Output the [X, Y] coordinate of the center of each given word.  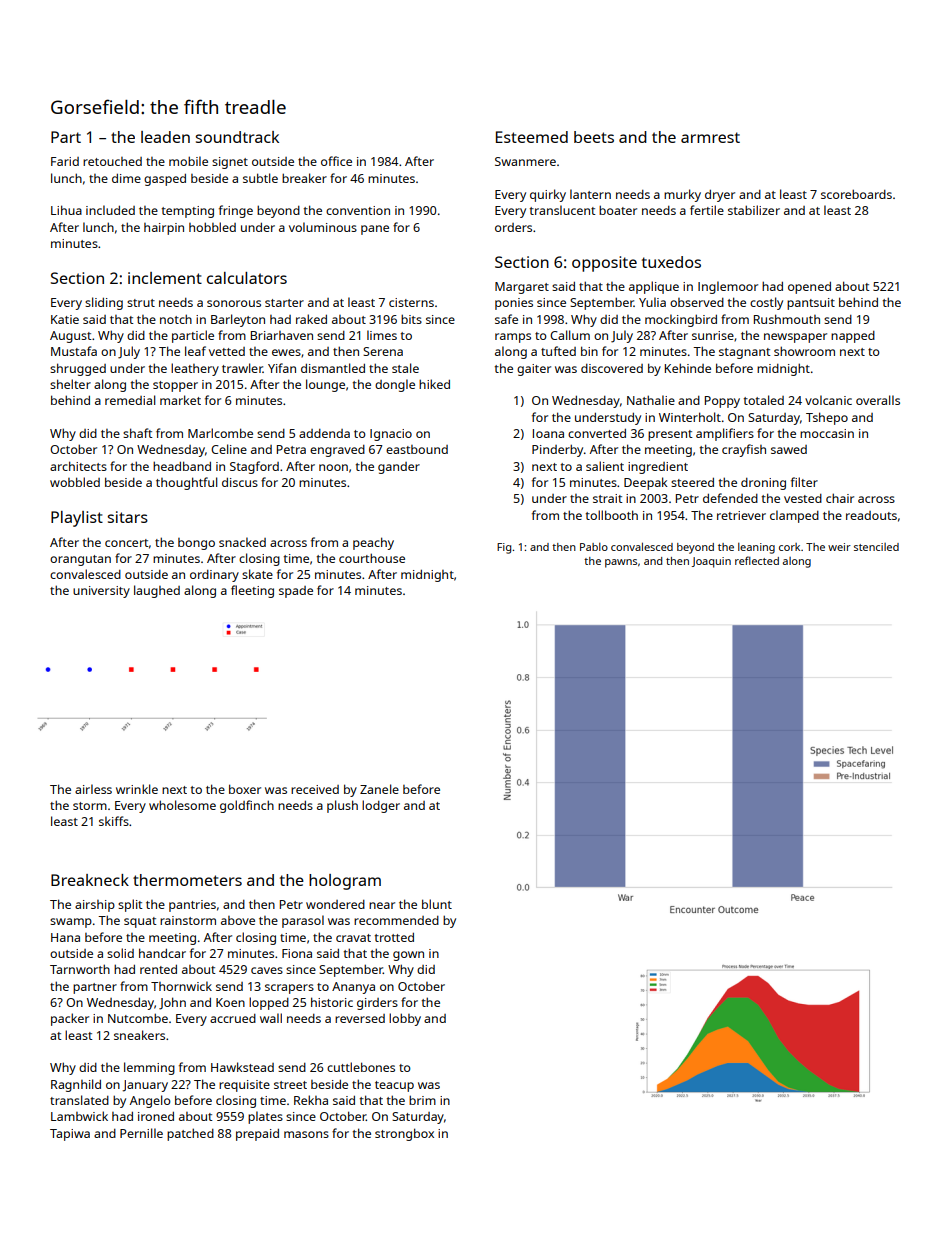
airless [93, 789]
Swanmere [525, 161]
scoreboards [856, 194]
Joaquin [711, 562]
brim [422, 1100]
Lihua [66, 210]
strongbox [404, 1134]
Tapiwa [70, 1135]
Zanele [379, 789]
